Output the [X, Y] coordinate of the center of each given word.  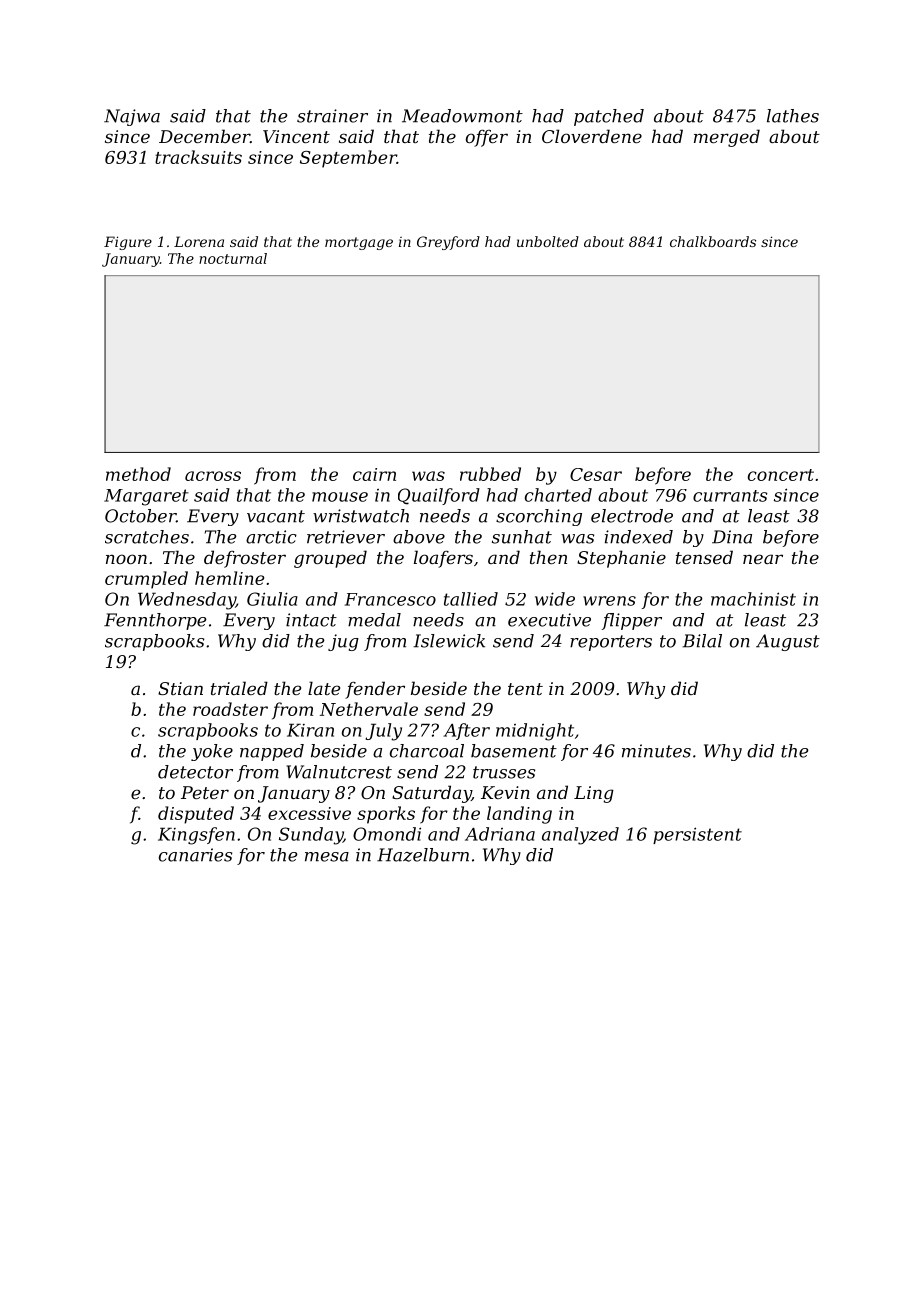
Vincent [296, 136]
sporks [386, 815]
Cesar [596, 474]
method [138, 474]
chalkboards [713, 241]
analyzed [580, 836]
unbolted [548, 241]
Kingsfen [196, 836]
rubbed [490, 474]
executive [549, 620]
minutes [656, 751]
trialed [239, 688]
